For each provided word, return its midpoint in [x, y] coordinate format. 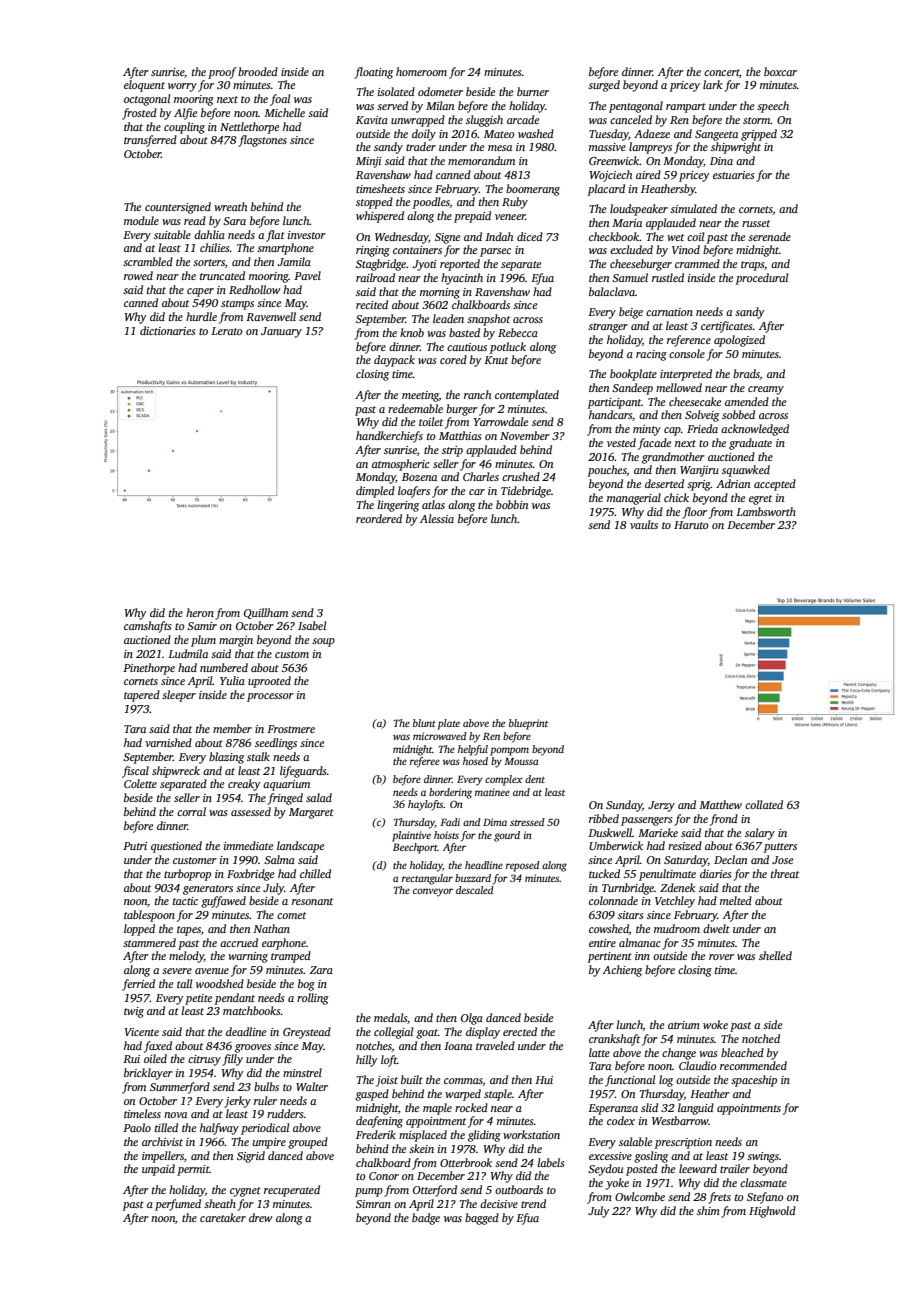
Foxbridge [250, 875]
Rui [131, 1059]
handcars [611, 415]
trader [421, 146]
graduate [750, 444]
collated [764, 804]
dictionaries [167, 330]
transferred [150, 141]
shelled [775, 955]
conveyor [433, 892]
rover [721, 957]
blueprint [528, 724]
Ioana [458, 1046]
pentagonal [636, 107]
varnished [168, 742]
